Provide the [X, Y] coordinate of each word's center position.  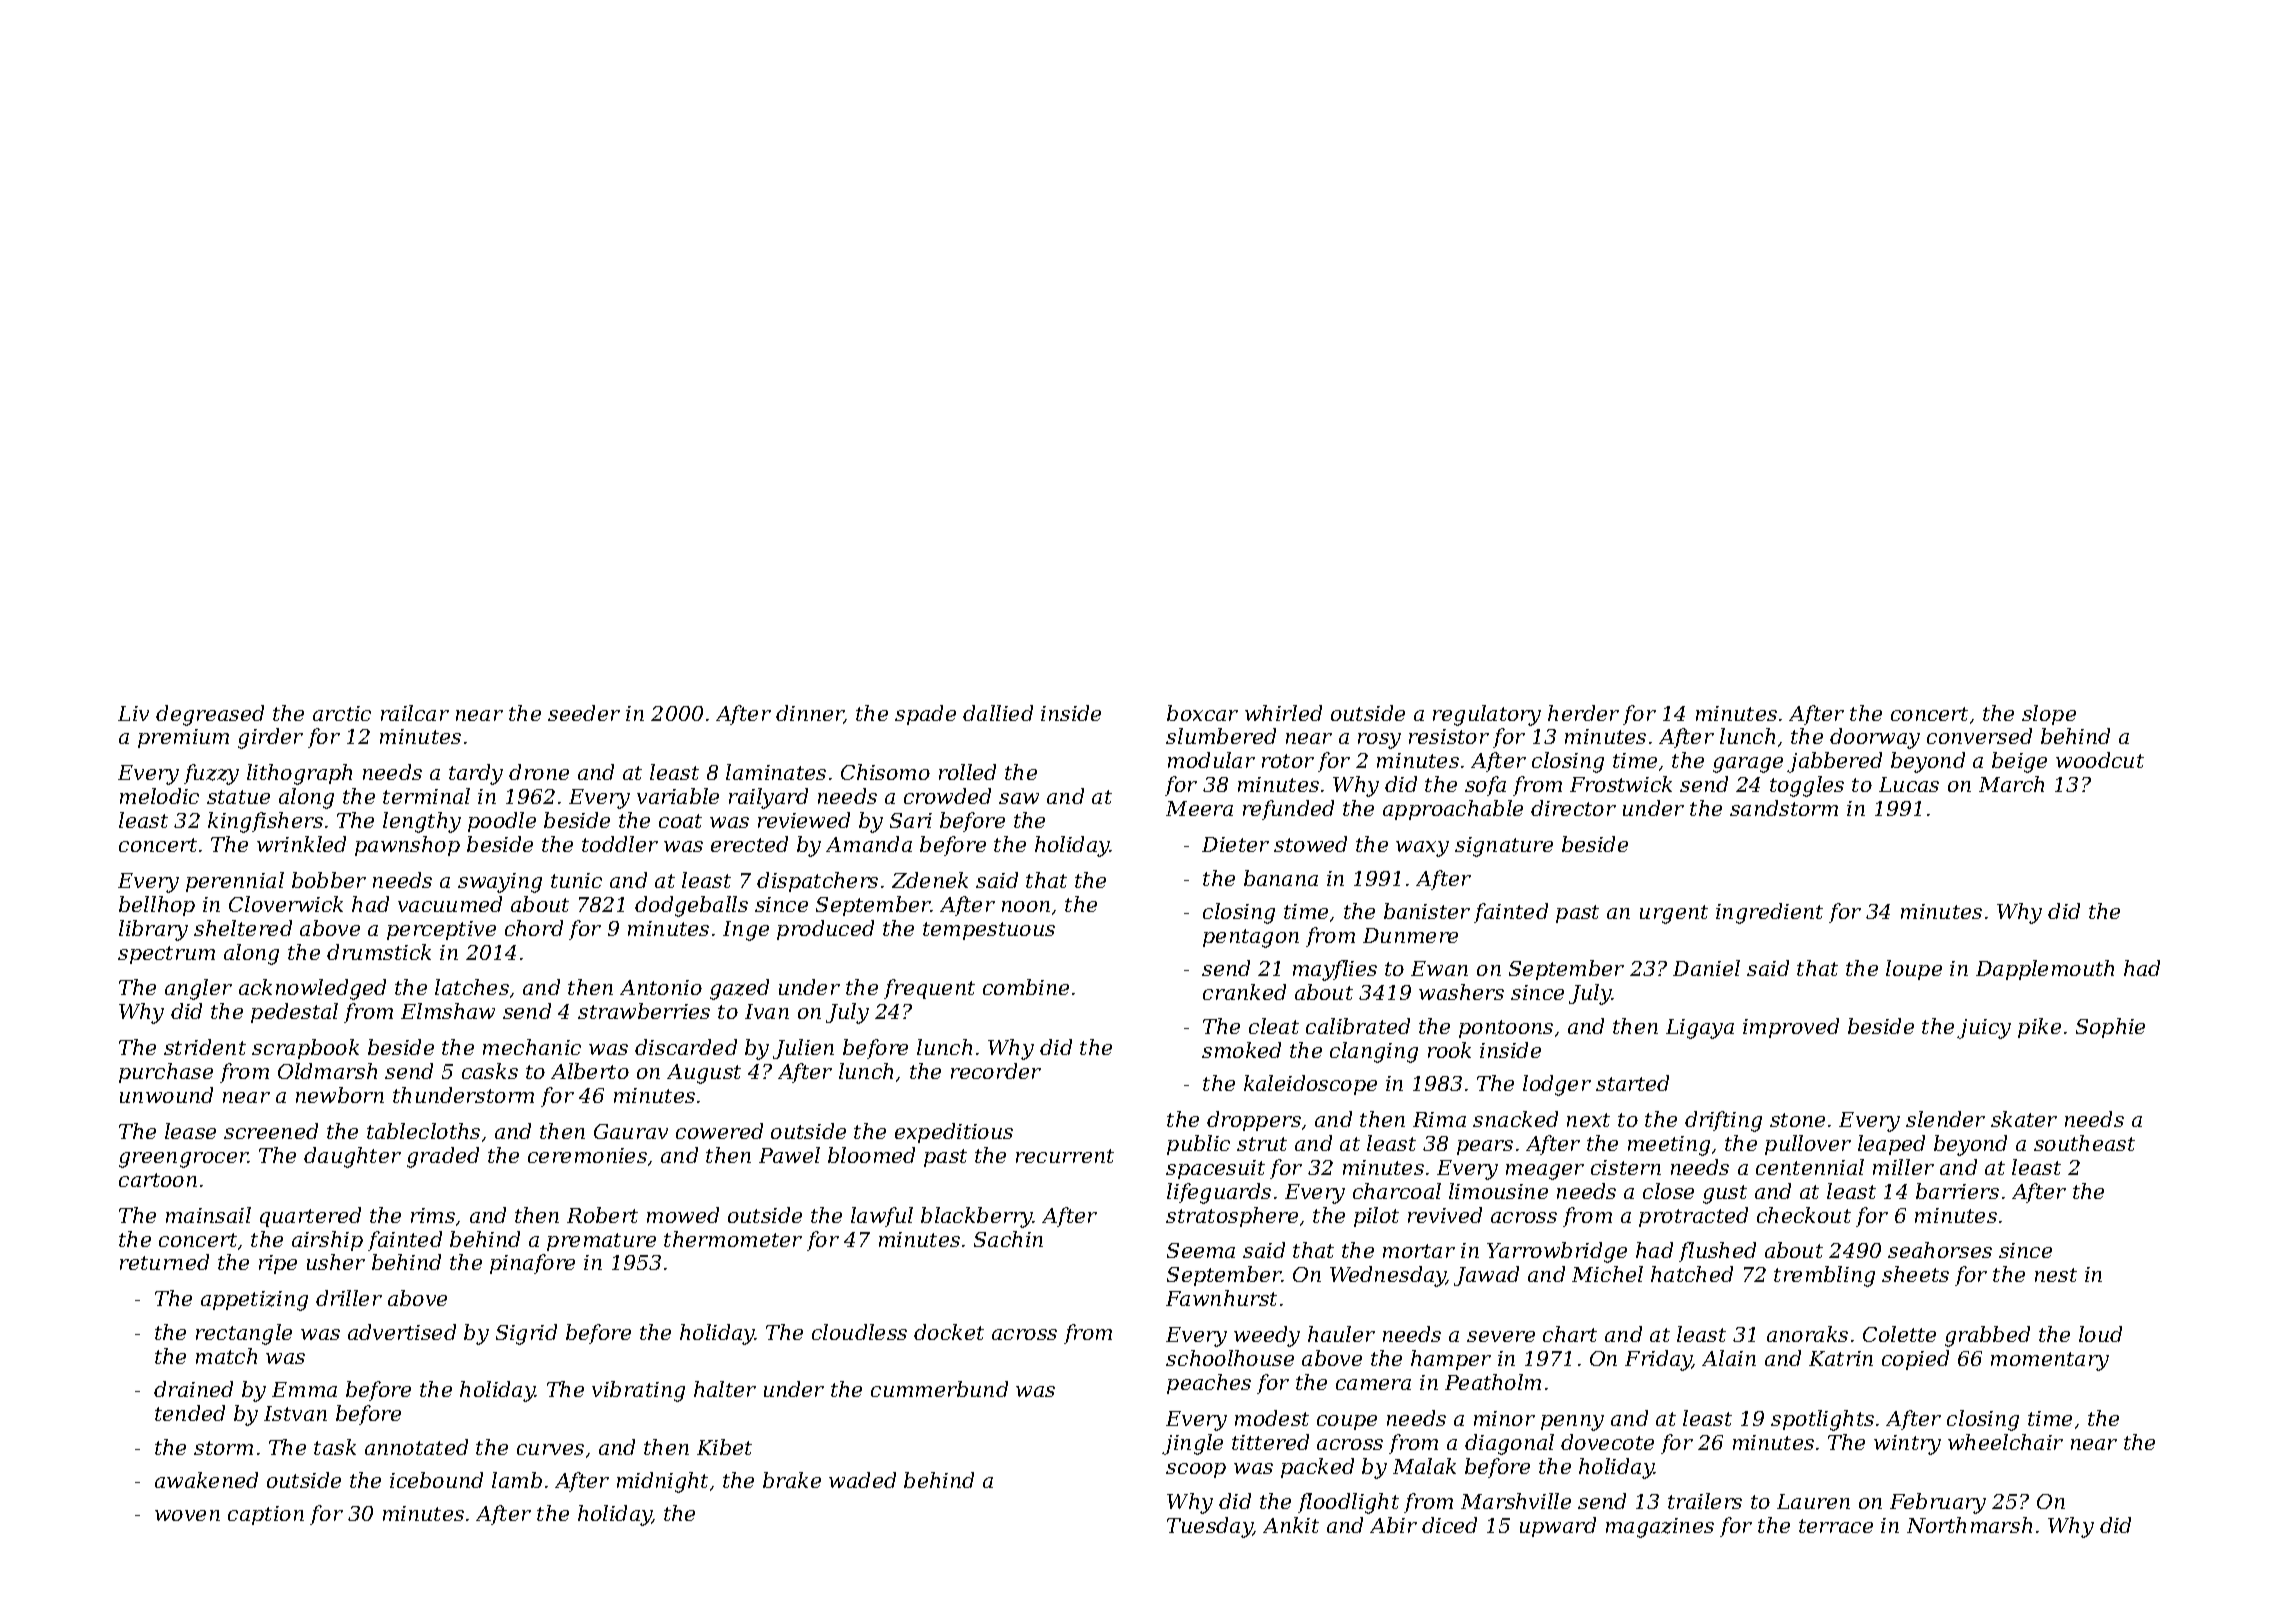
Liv [133, 713]
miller [1903, 1167]
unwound [166, 1095]
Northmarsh [1969, 1525]
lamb [517, 1480]
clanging [1374, 1052]
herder [1583, 713]
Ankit [1291, 1525]
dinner [810, 714]
